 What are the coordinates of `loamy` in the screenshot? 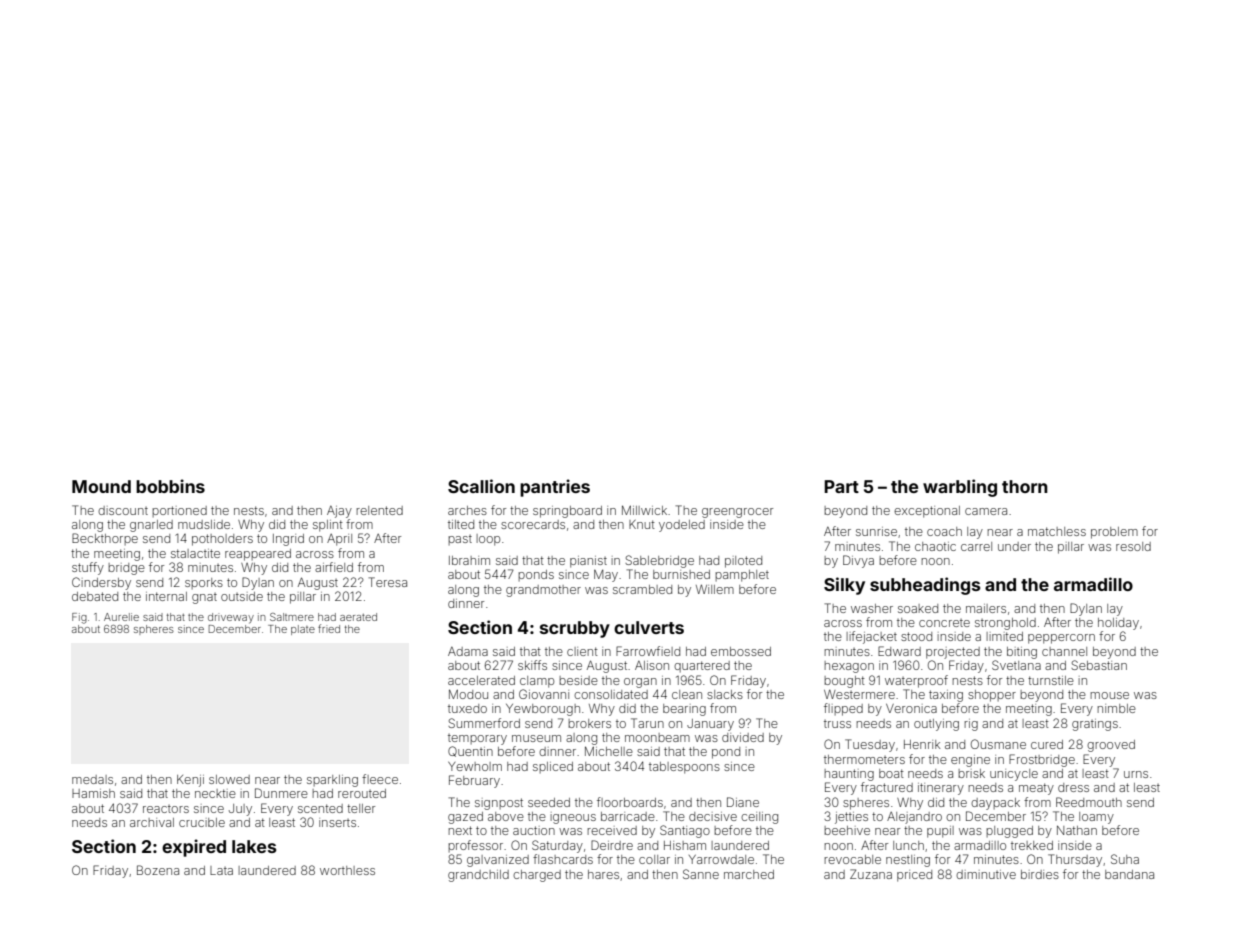 It's located at (1096, 818).
